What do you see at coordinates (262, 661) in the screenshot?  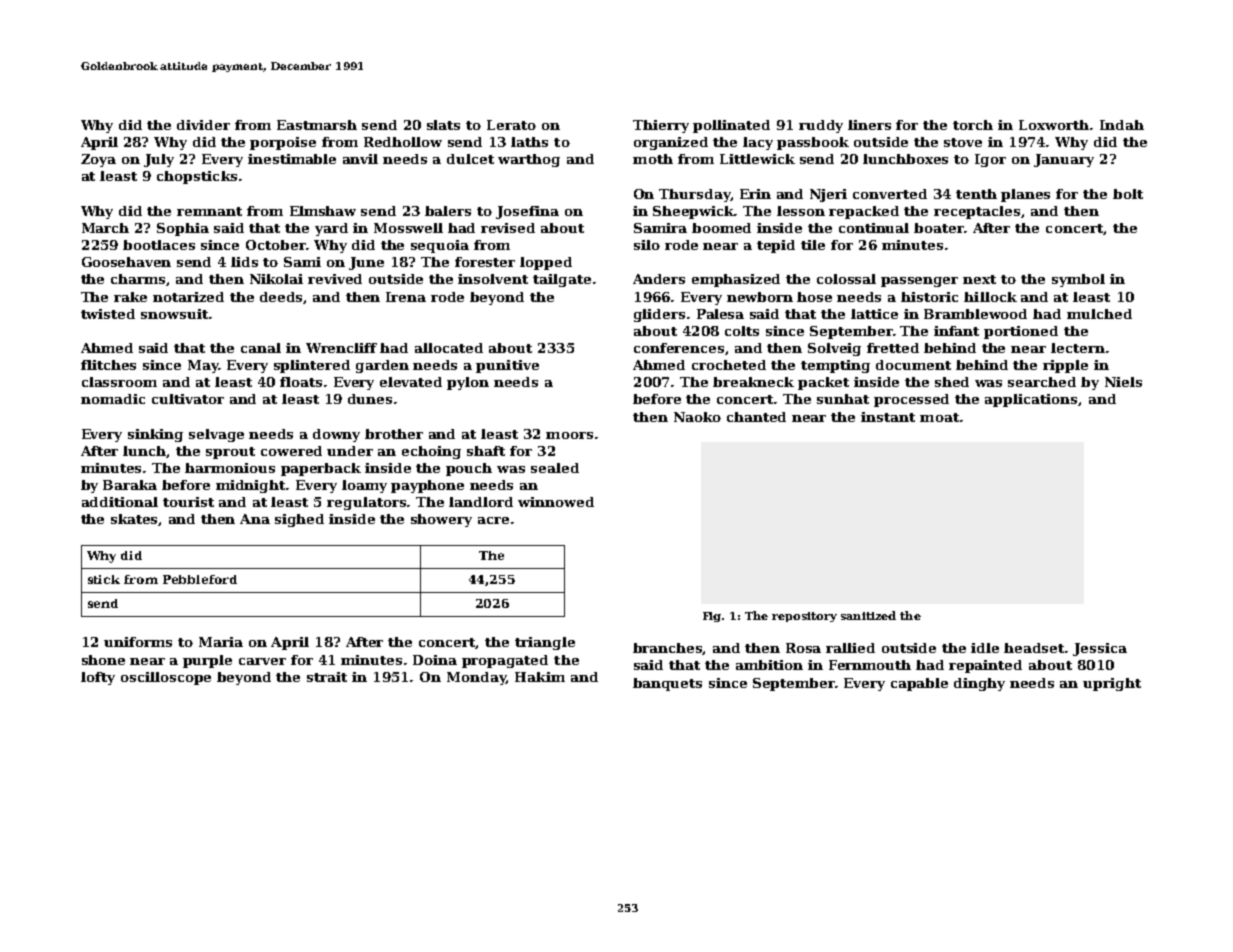 I see `carver` at bounding box center [262, 661].
